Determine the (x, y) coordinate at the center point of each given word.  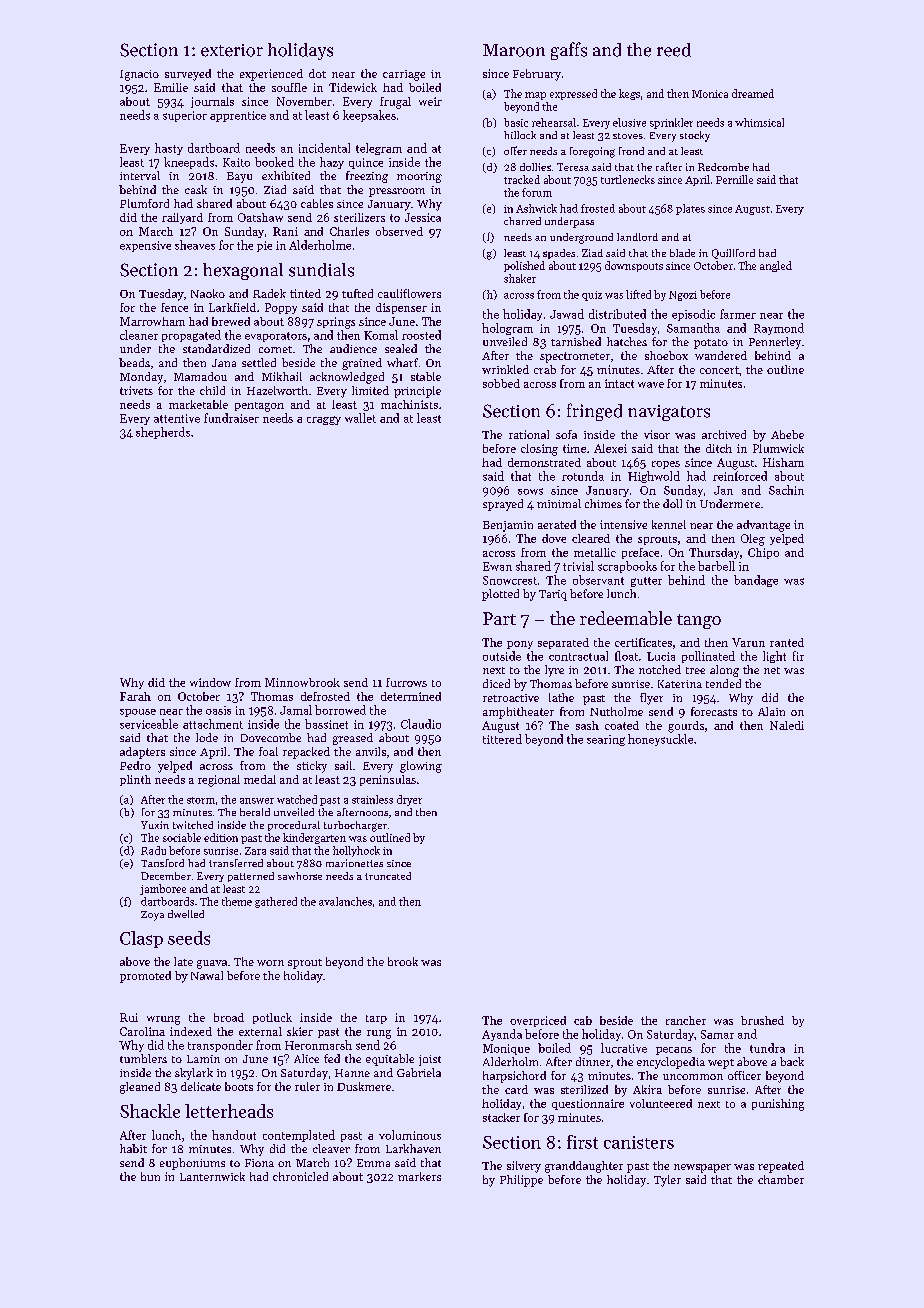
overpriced (538, 1021)
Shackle (150, 1111)
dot (317, 73)
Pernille (734, 179)
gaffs (569, 51)
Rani (285, 231)
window (210, 682)
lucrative (624, 1048)
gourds (686, 727)
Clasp (141, 939)
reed (674, 50)
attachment (213, 724)
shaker (520, 278)
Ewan (497, 566)
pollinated (708, 657)
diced (496, 683)
